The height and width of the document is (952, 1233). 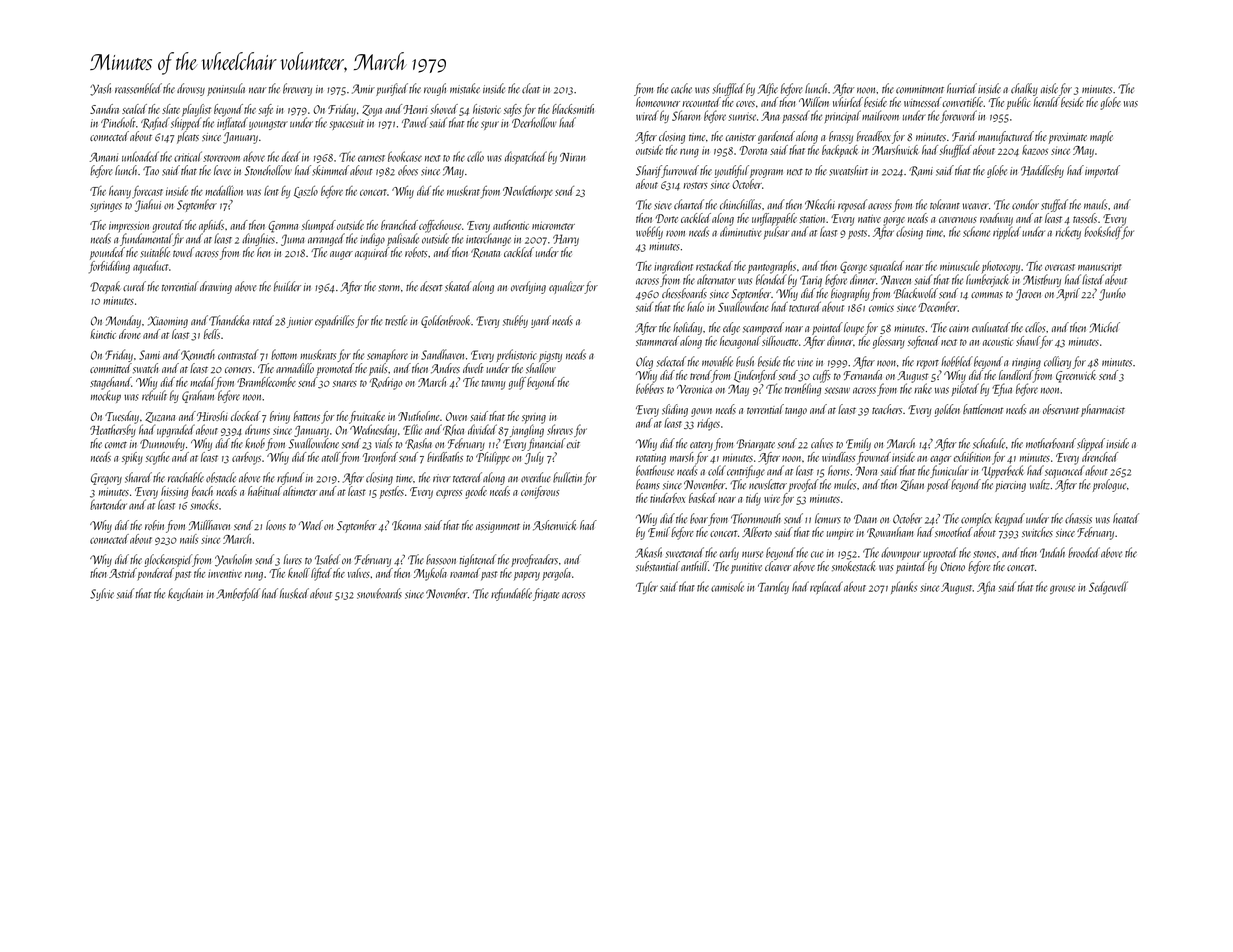 I want to click on Michel, so click(x=1105, y=327).
